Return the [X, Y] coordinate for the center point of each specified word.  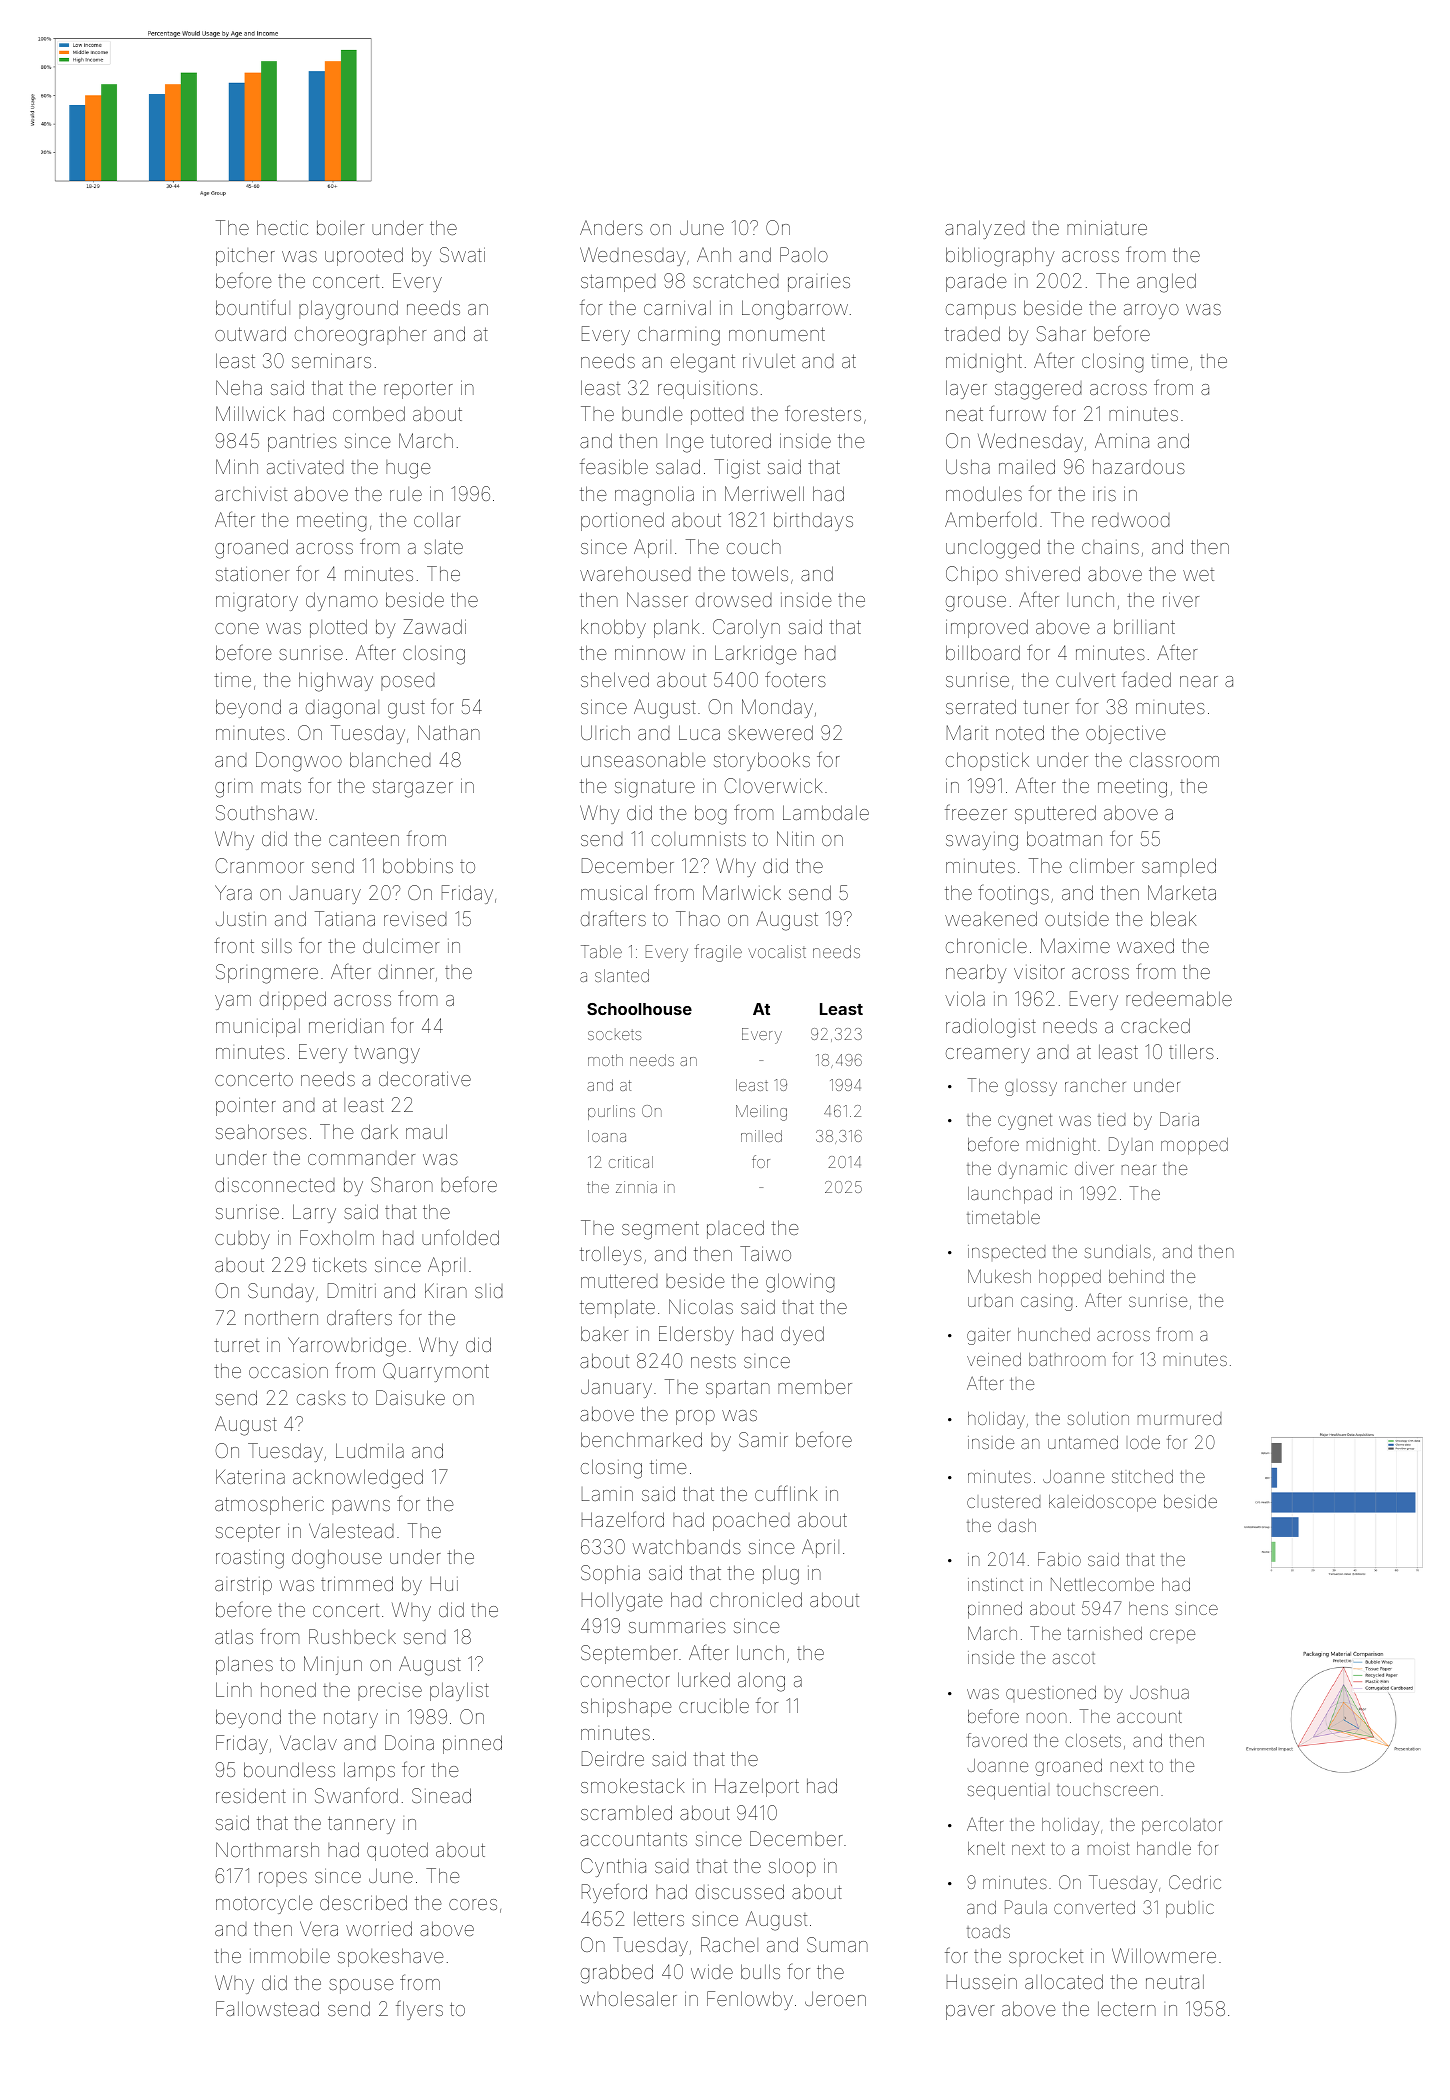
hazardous [1139, 466]
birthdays [813, 521]
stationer [252, 573]
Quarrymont [436, 1372]
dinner [406, 971]
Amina [1122, 440]
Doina [409, 1742]
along [761, 1682]
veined [994, 1359]
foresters [823, 413]
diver [1094, 1168]
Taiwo [765, 1253]
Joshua [1159, 1692]
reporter [418, 390]
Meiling [761, 1113]
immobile [290, 1955]
